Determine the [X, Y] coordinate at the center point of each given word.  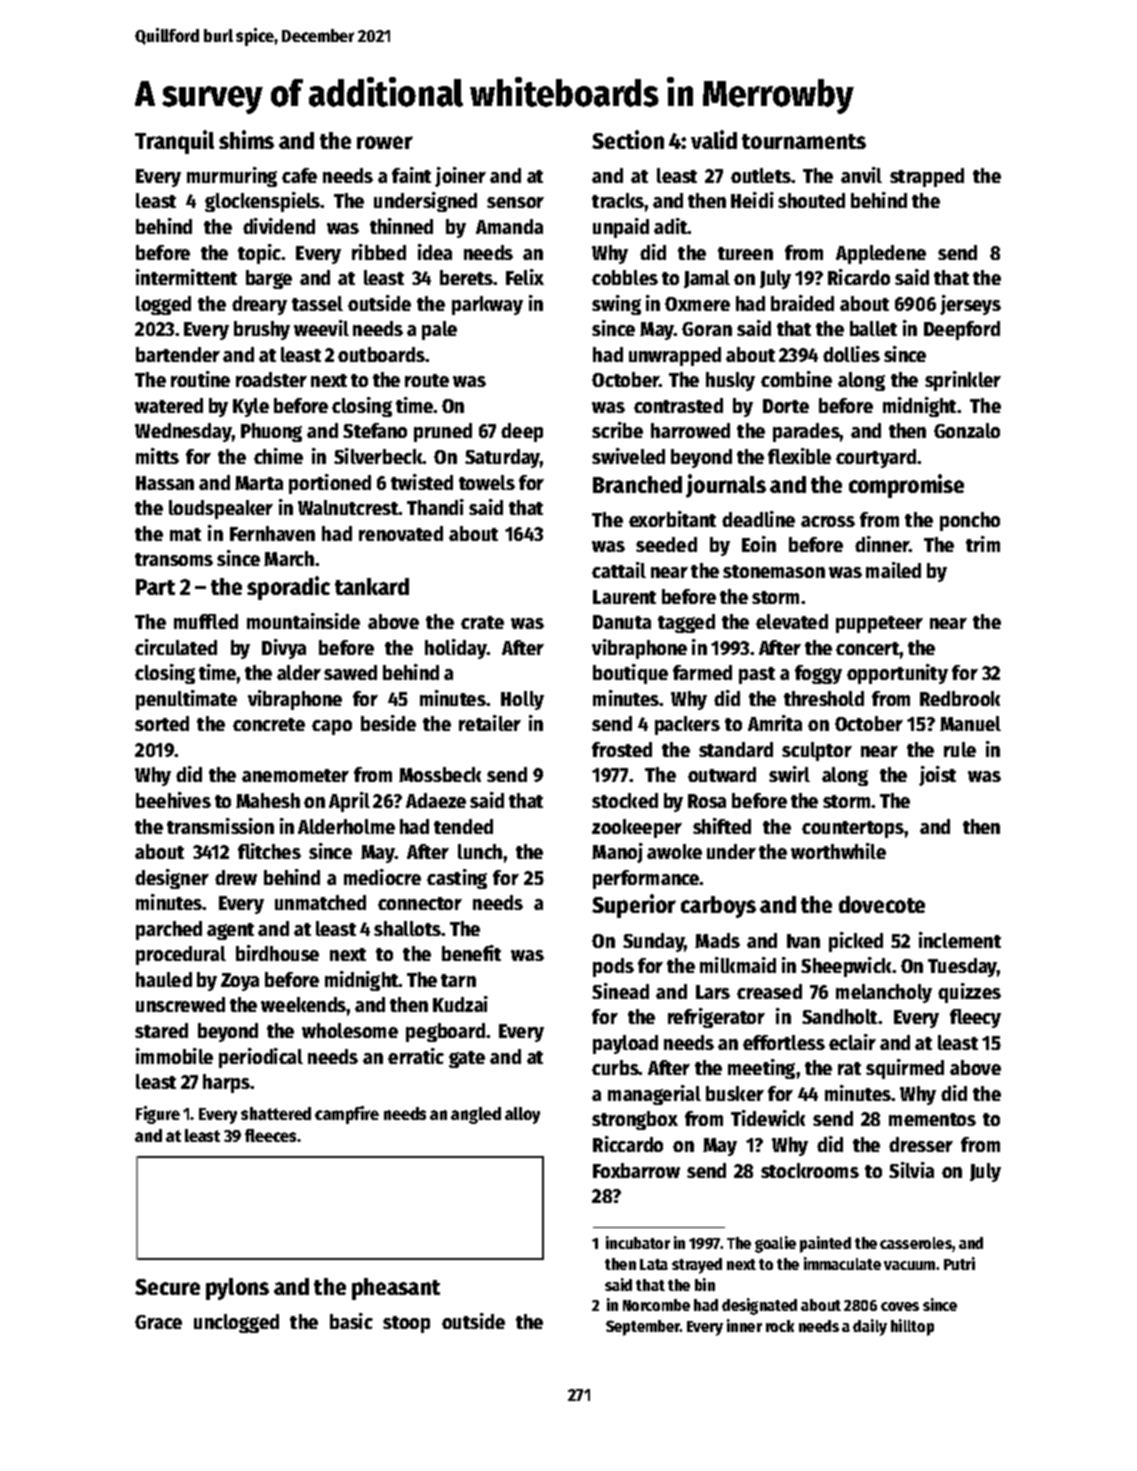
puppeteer [879, 624]
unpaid [621, 228]
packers [687, 725]
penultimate [186, 700]
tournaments [804, 141]
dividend [279, 226]
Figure [158, 1115]
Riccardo [628, 1144]
